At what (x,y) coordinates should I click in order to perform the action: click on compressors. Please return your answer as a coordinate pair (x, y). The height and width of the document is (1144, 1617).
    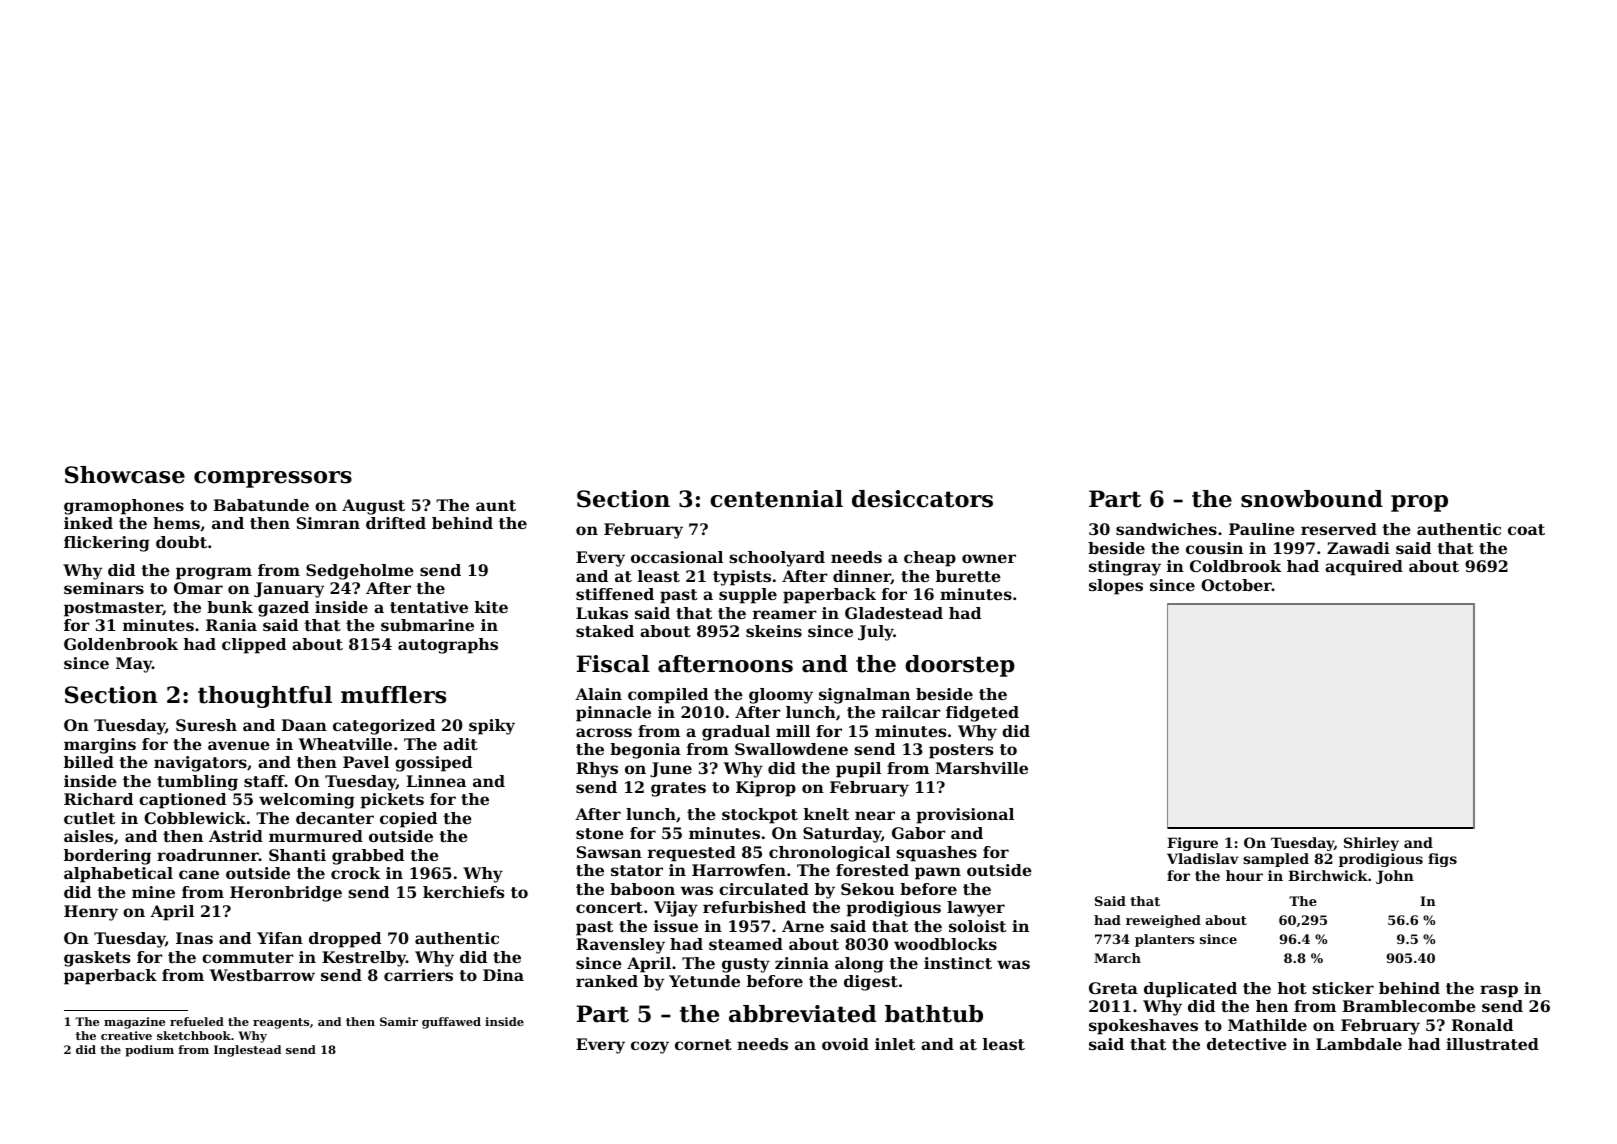
    Looking at the image, I should click on (273, 479).
